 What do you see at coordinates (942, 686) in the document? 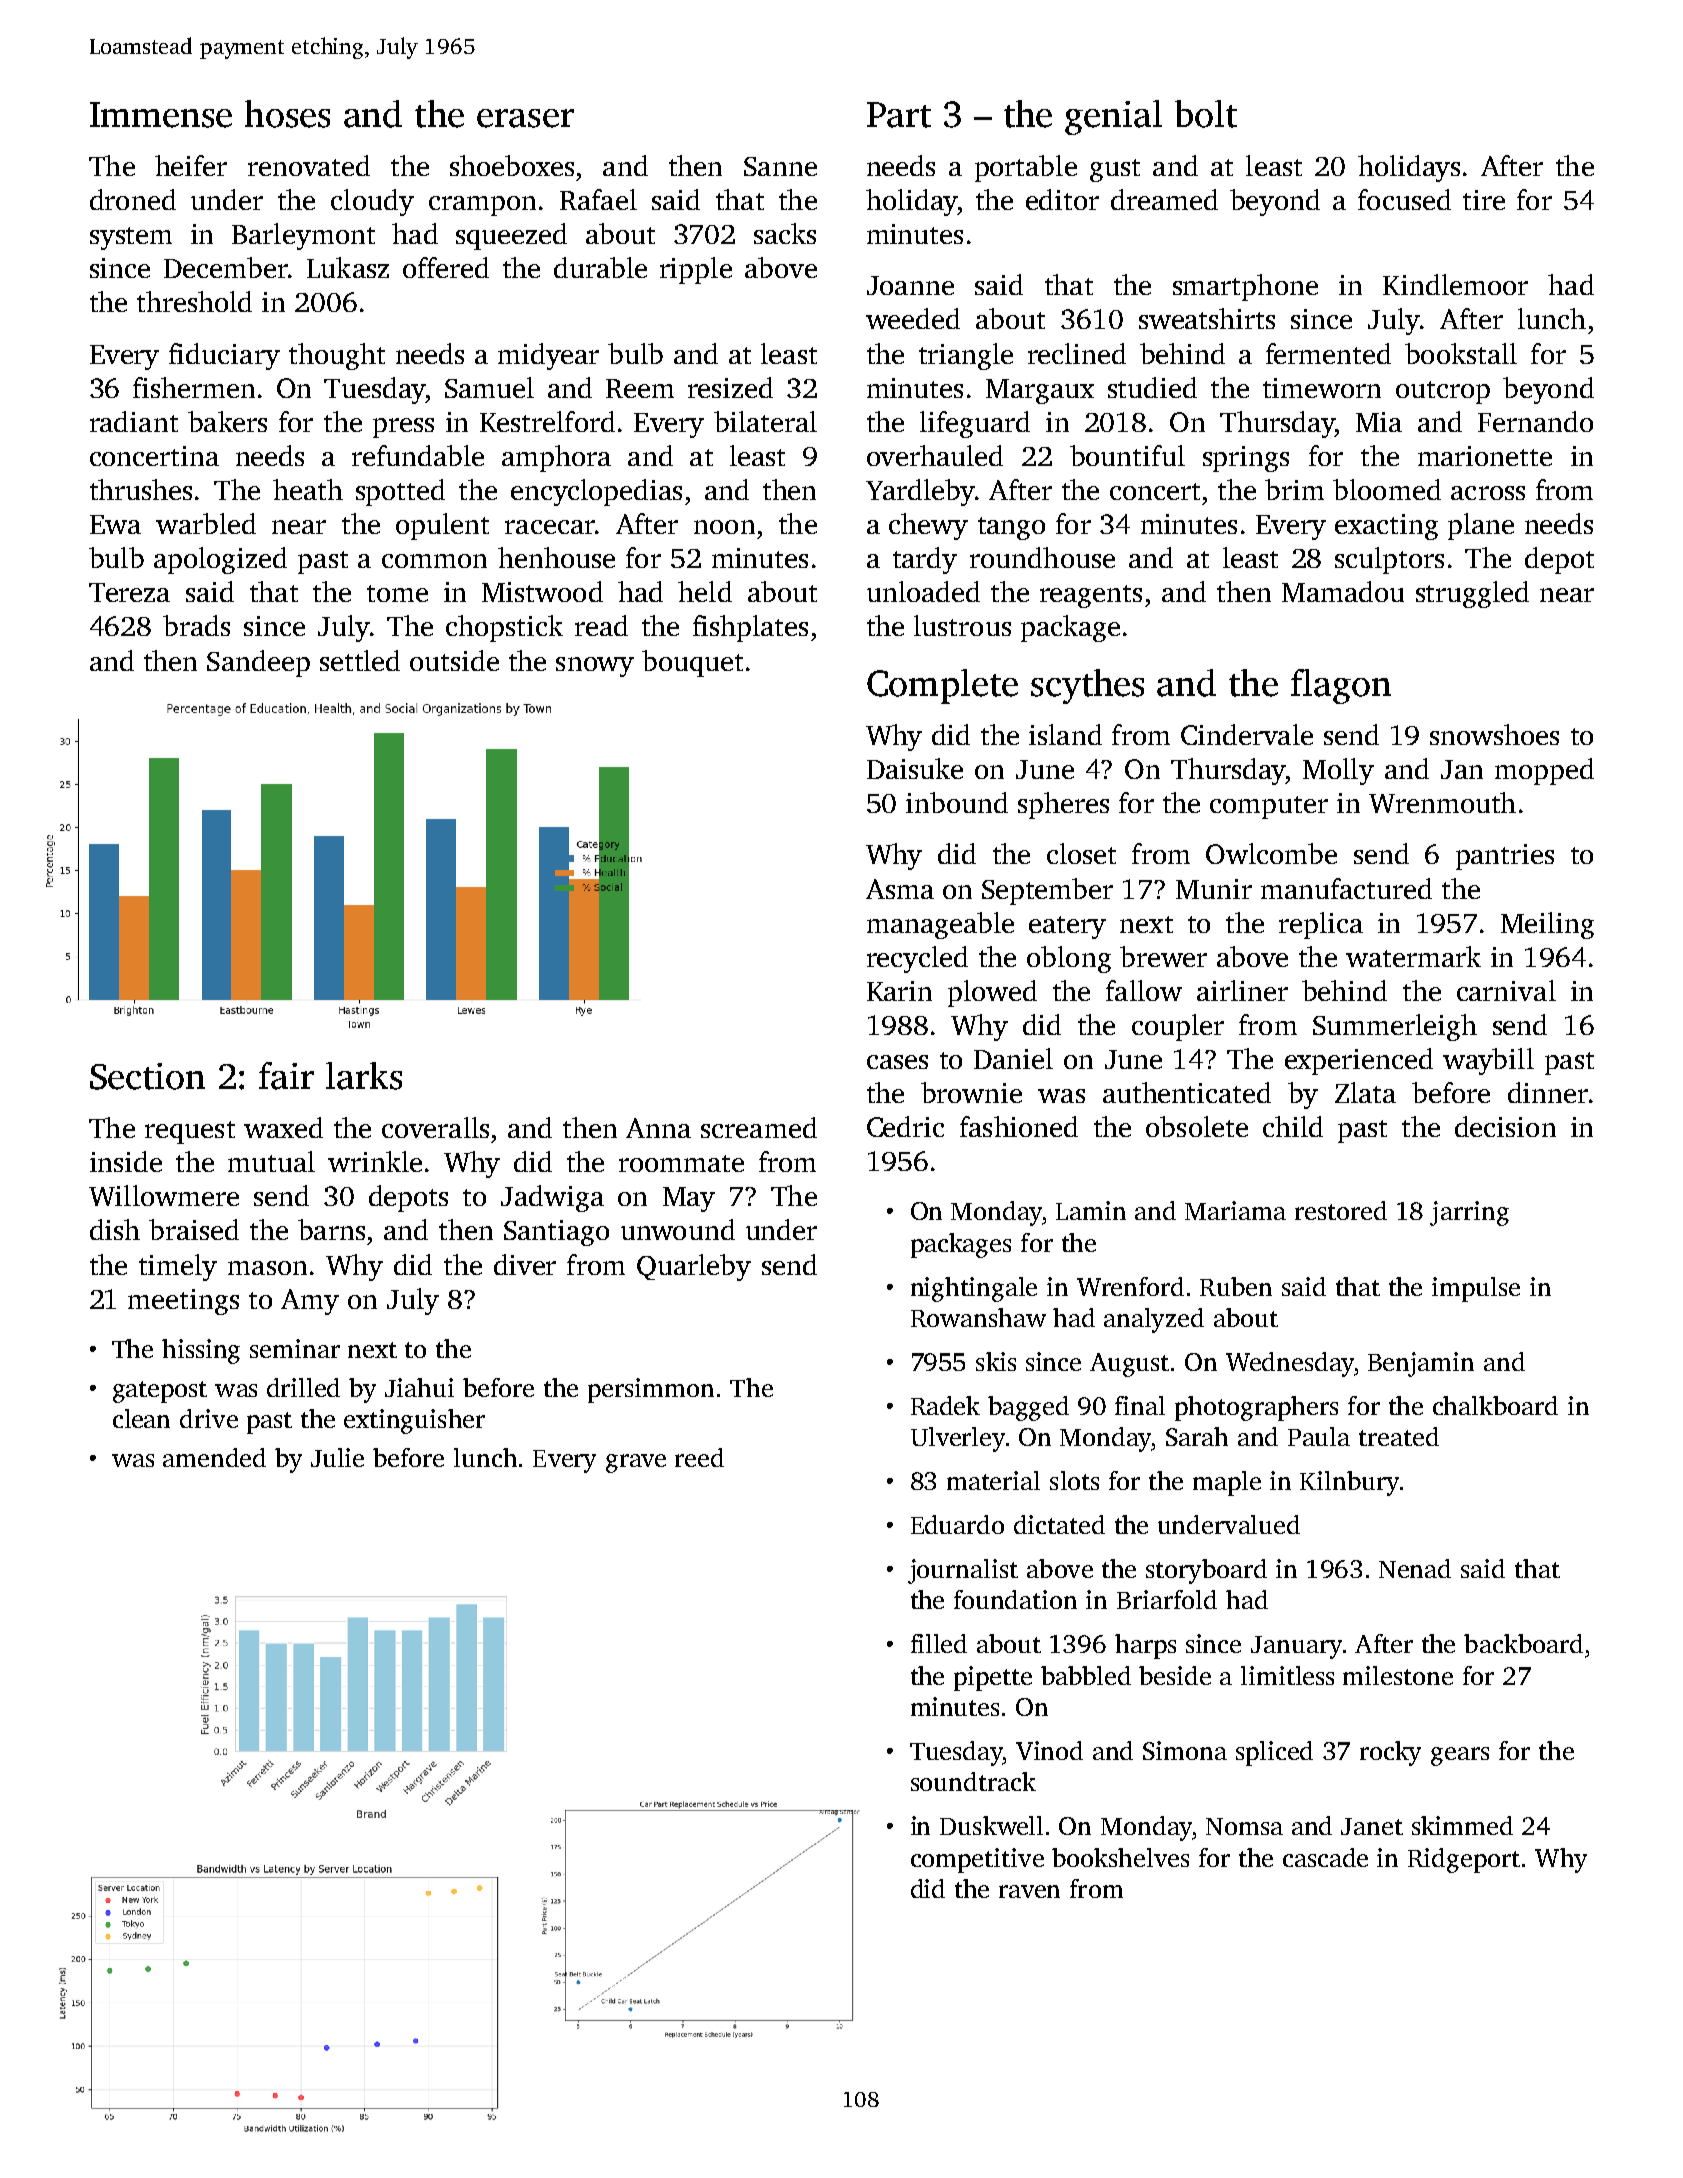
I see `Complete` at bounding box center [942, 686].
